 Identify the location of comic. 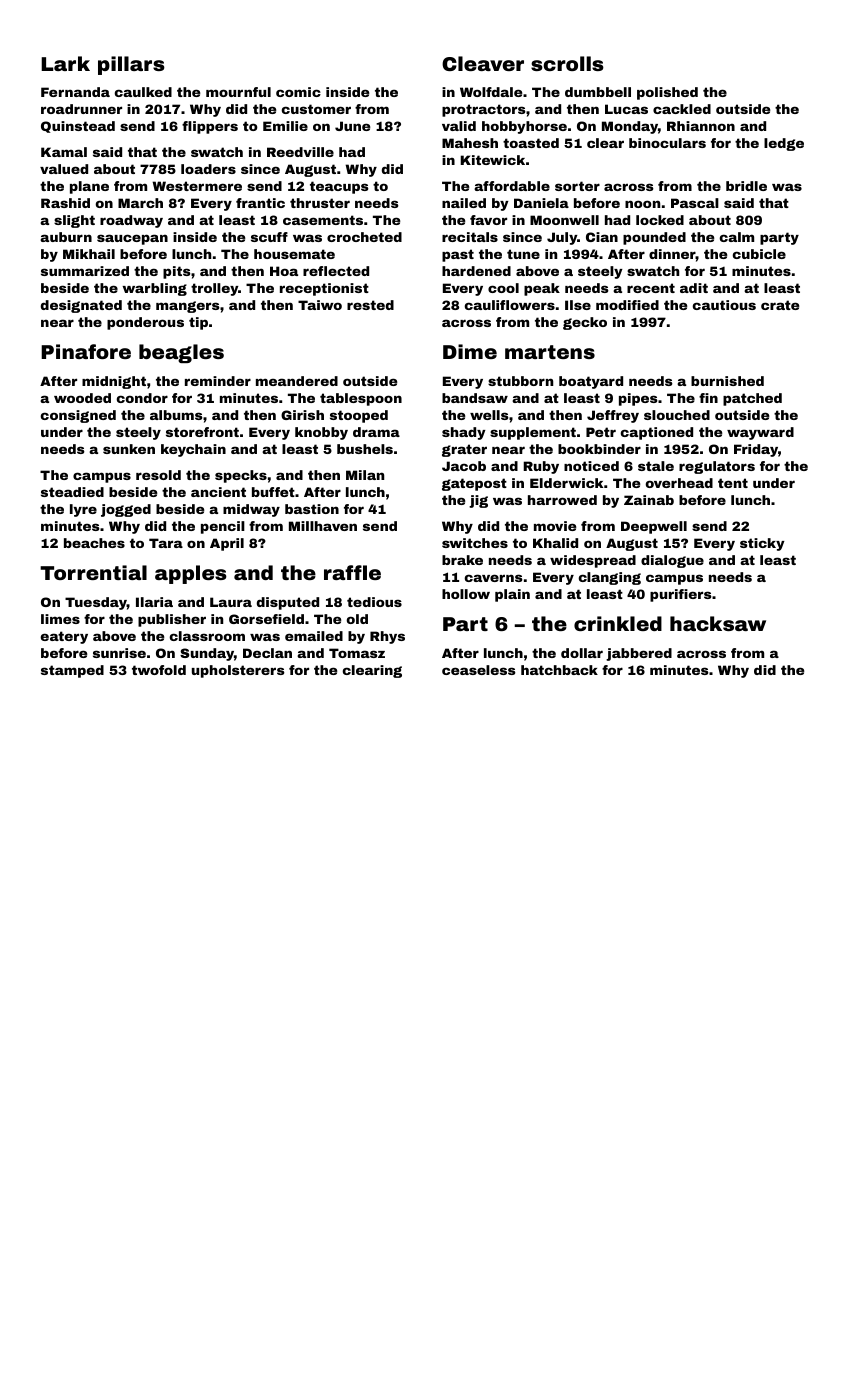
(298, 92).
